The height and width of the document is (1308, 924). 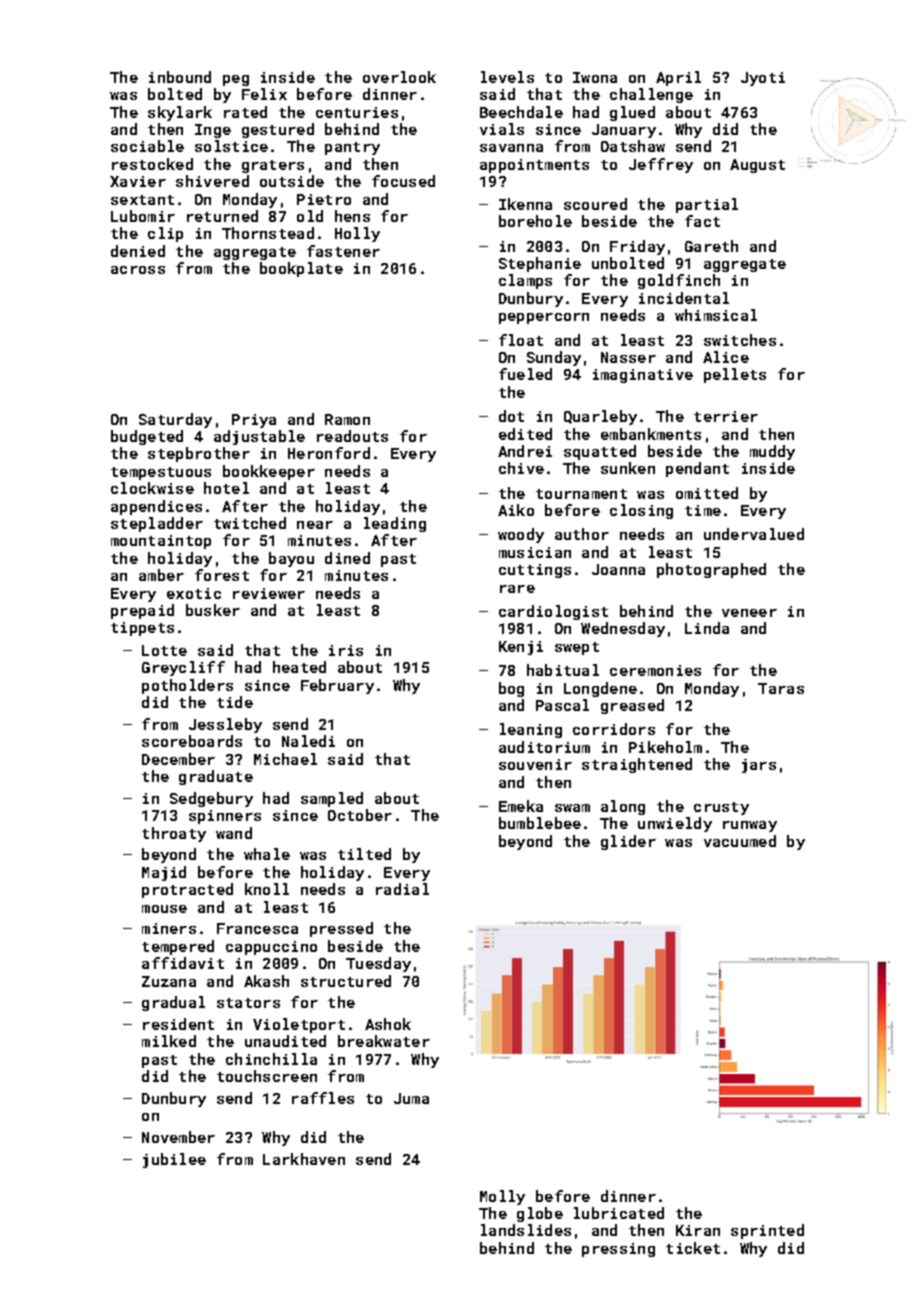 I want to click on bog, so click(x=511, y=689).
